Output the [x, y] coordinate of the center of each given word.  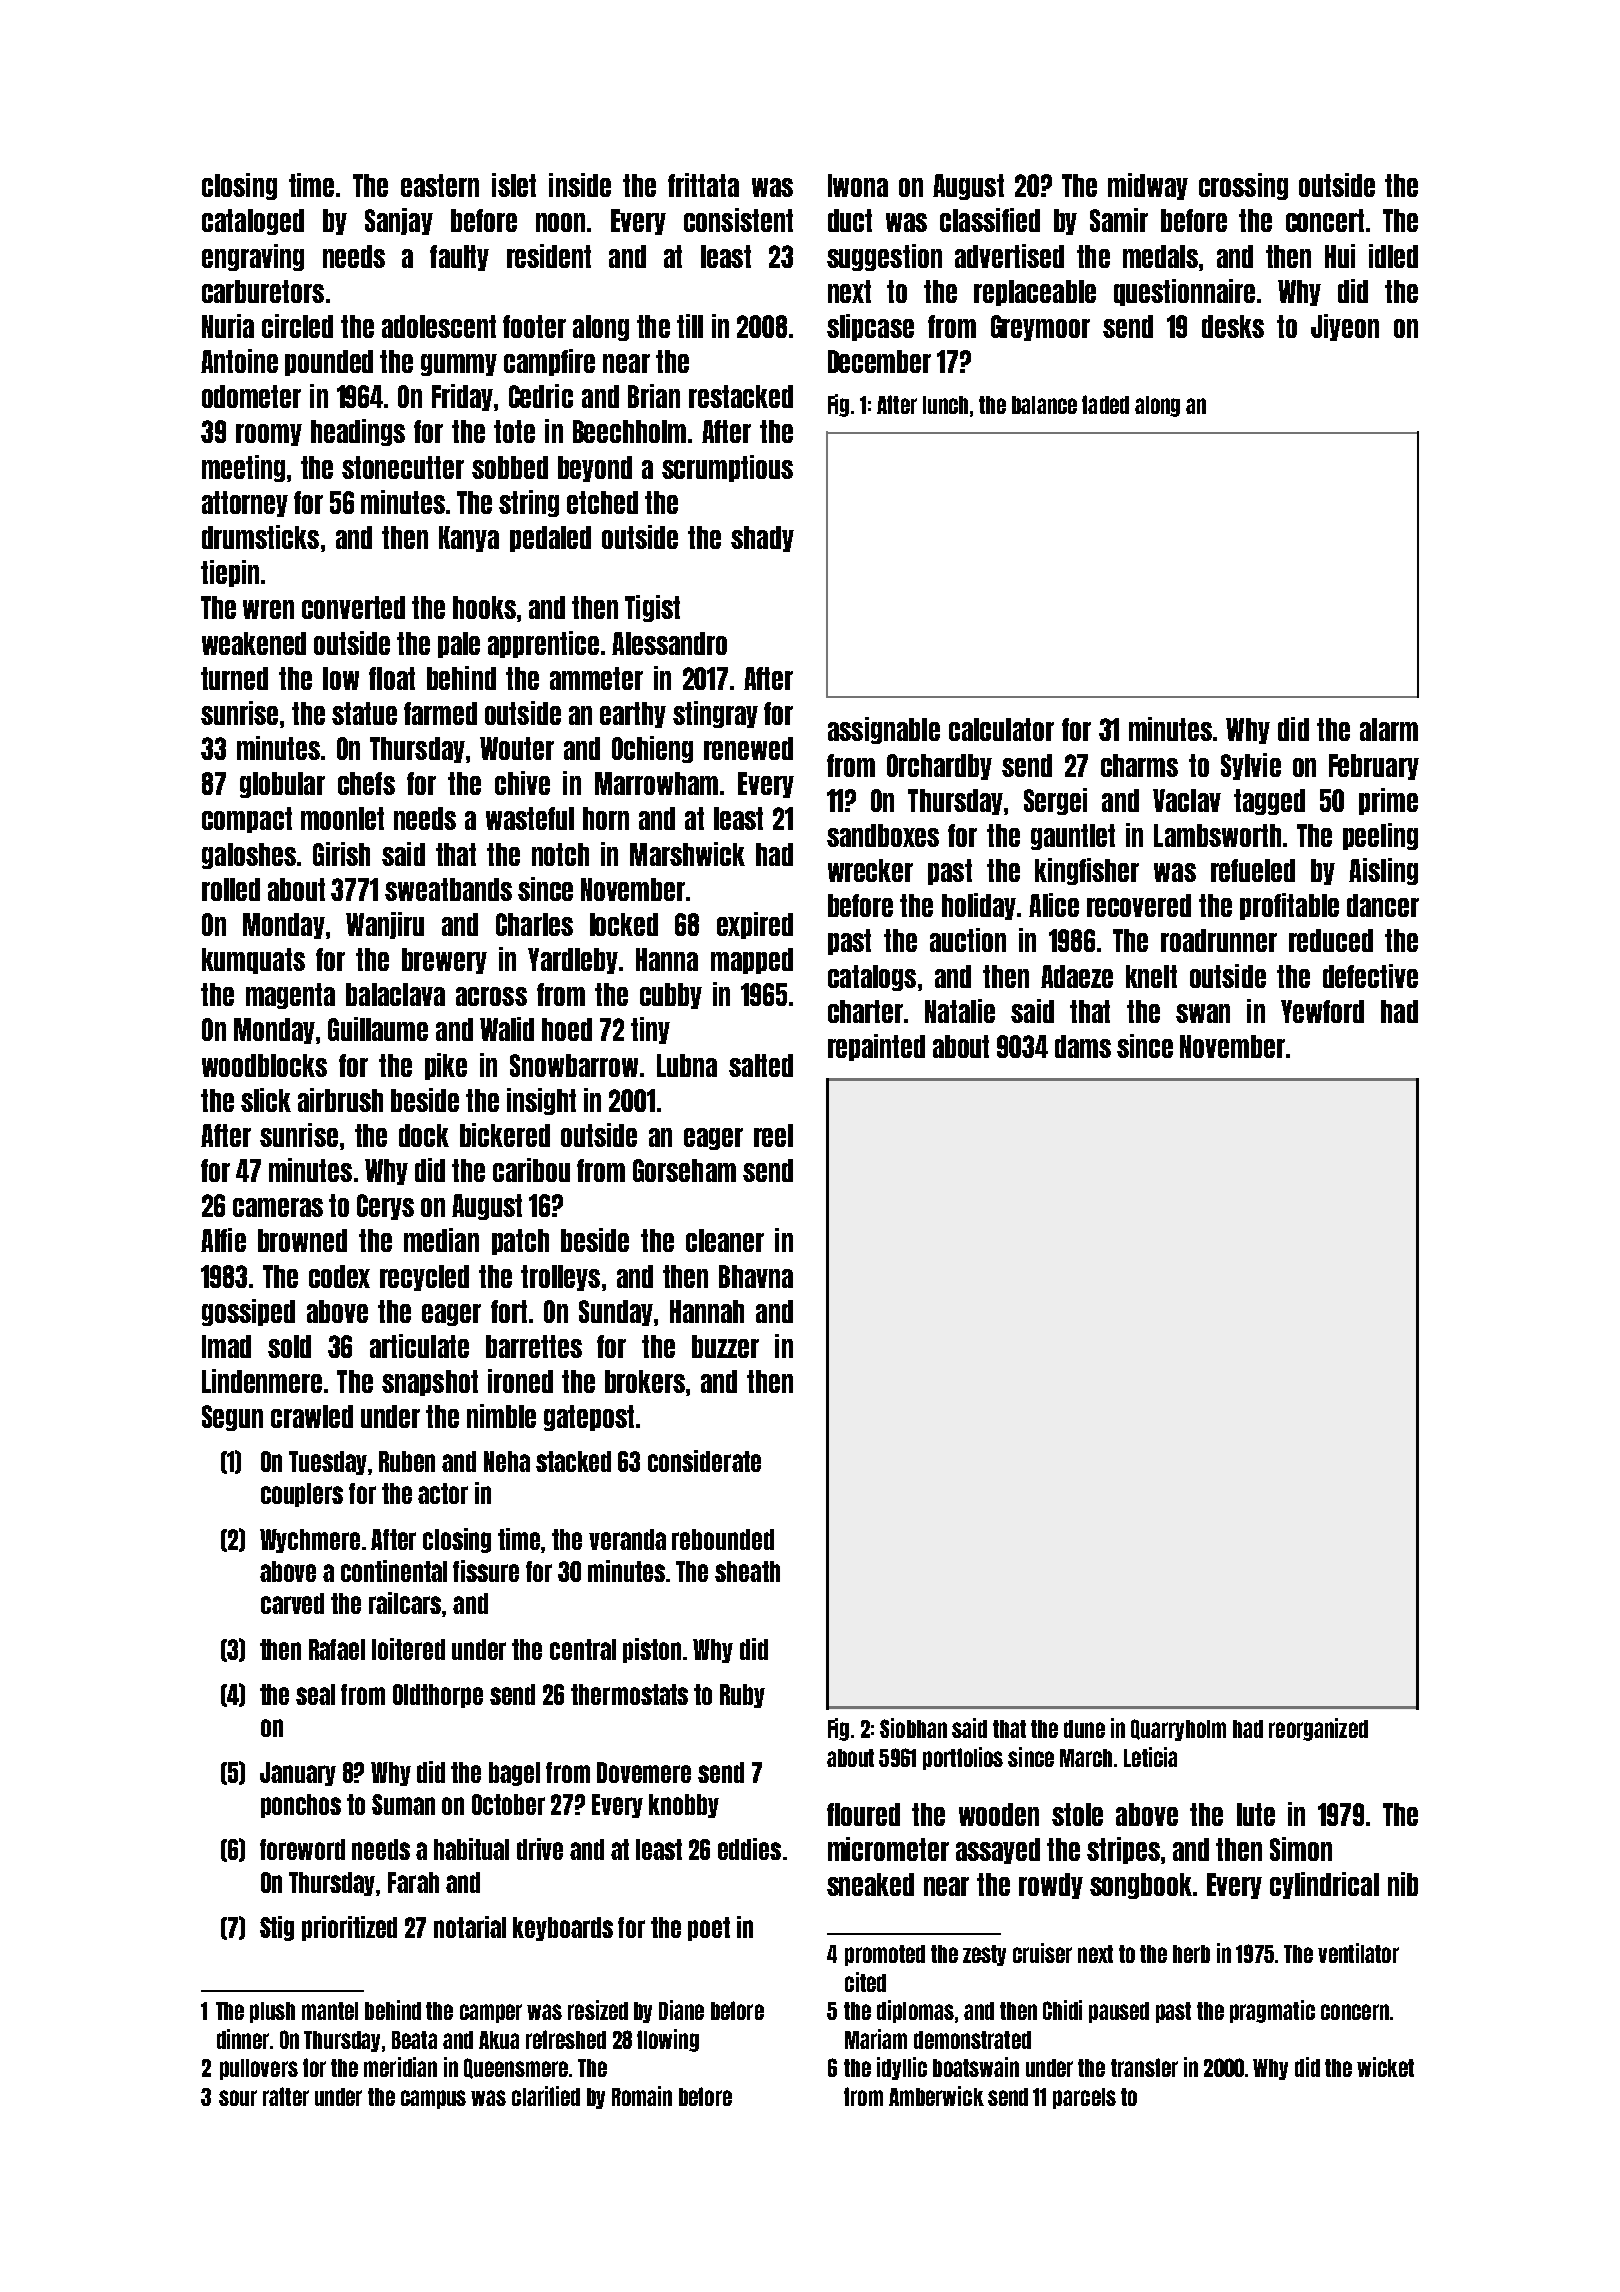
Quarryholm [1178, 1730]
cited [865, 1982]
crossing [1243, 186]
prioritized [349, 1928]
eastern [440, 185]
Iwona [858, 185]
